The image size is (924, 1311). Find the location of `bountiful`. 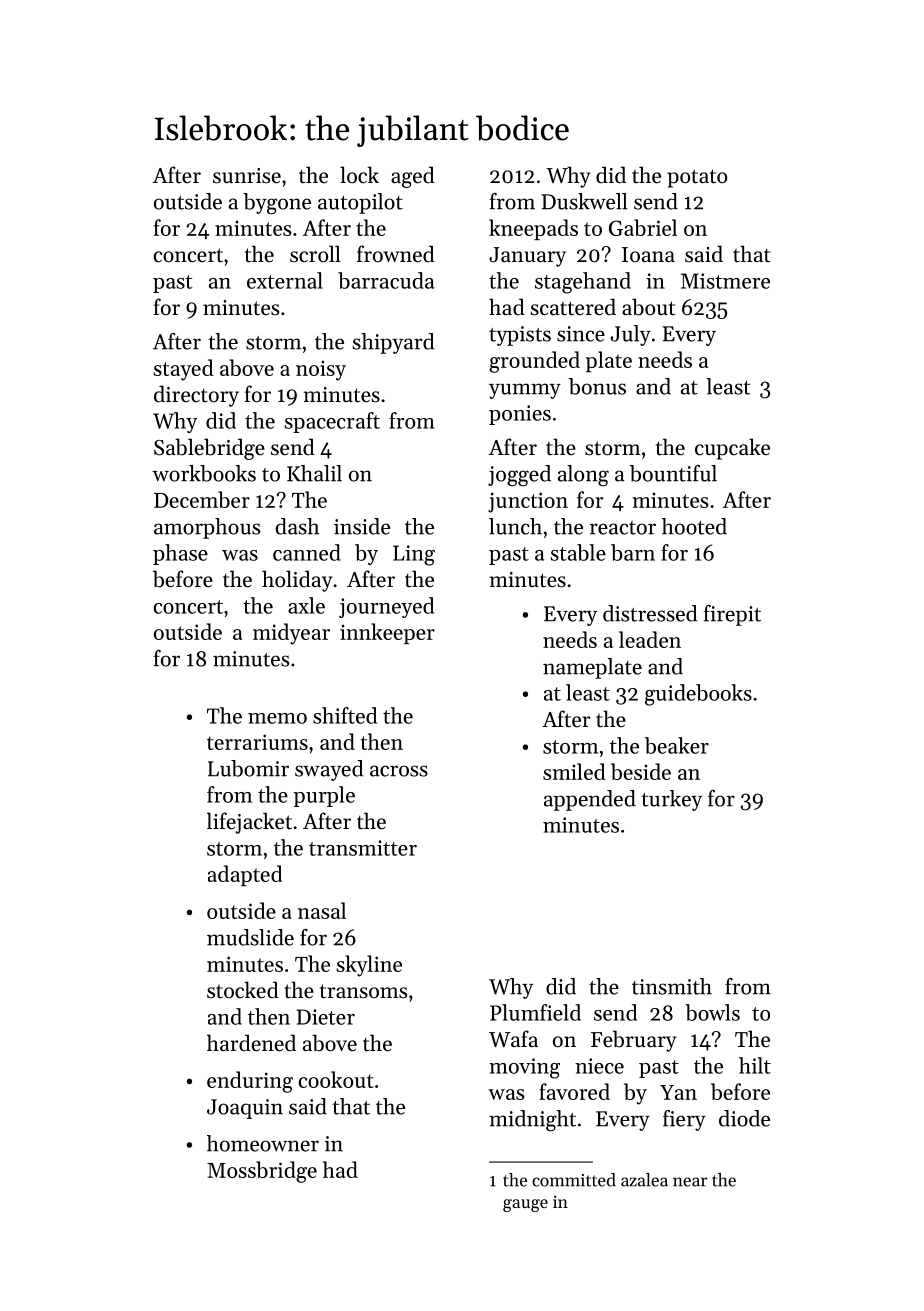

bountiful is located at coordinates (673, 473).
